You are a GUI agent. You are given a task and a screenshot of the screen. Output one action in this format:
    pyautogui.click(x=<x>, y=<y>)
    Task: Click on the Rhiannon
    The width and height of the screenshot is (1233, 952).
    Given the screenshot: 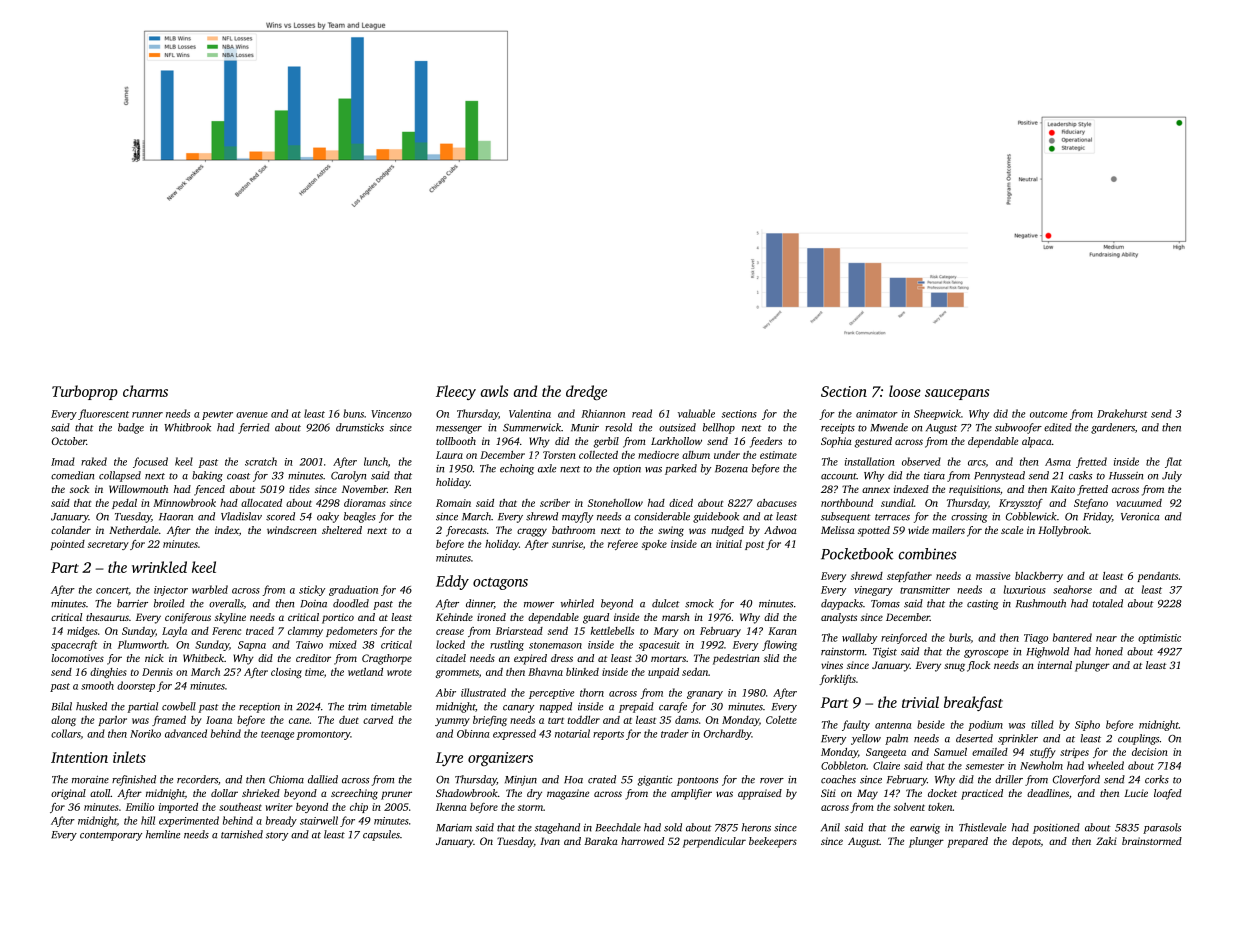 What is the action you would take?
    pyautogui.click(x=603, y=413)
